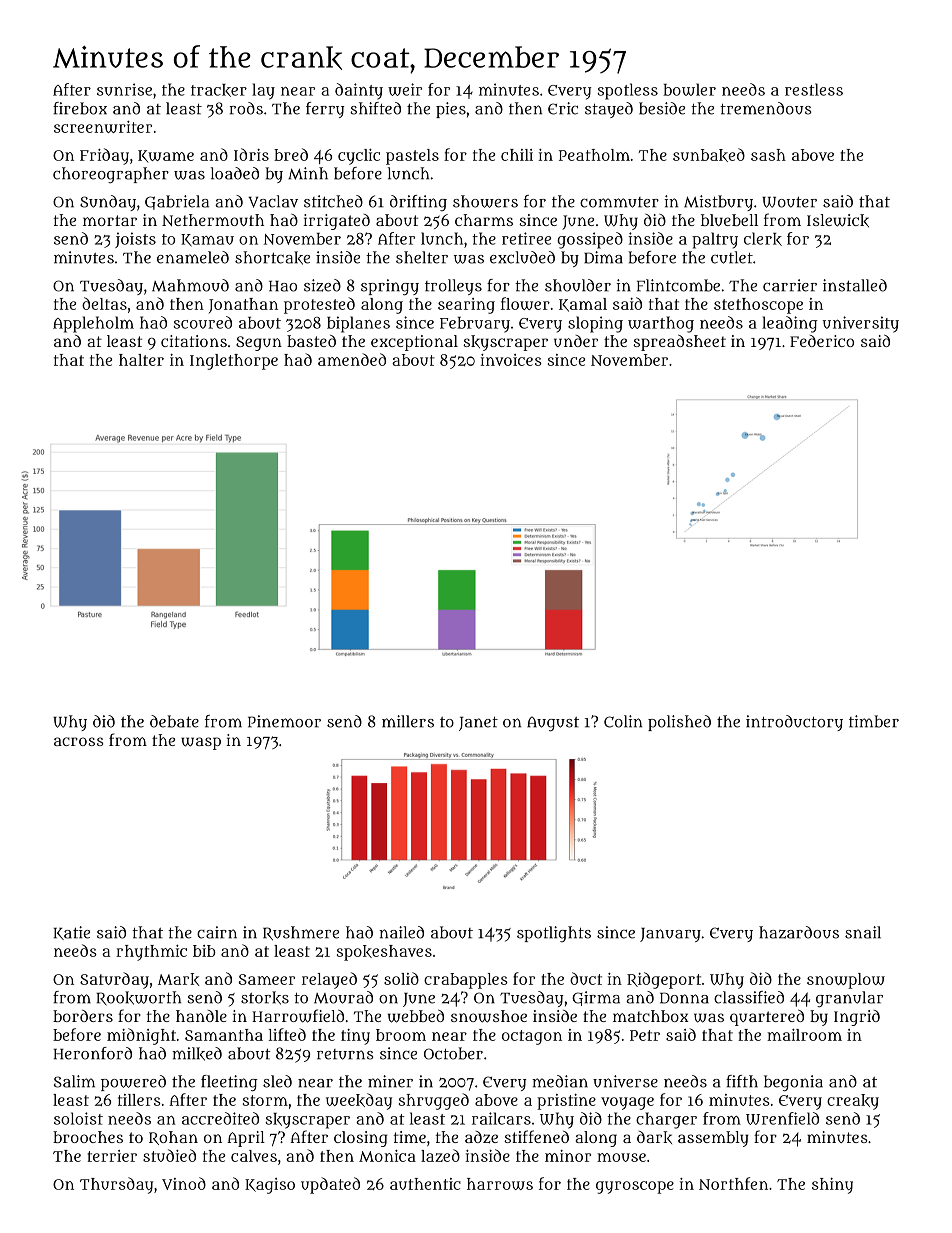  I want to click on nailed, so click(401, 932).
